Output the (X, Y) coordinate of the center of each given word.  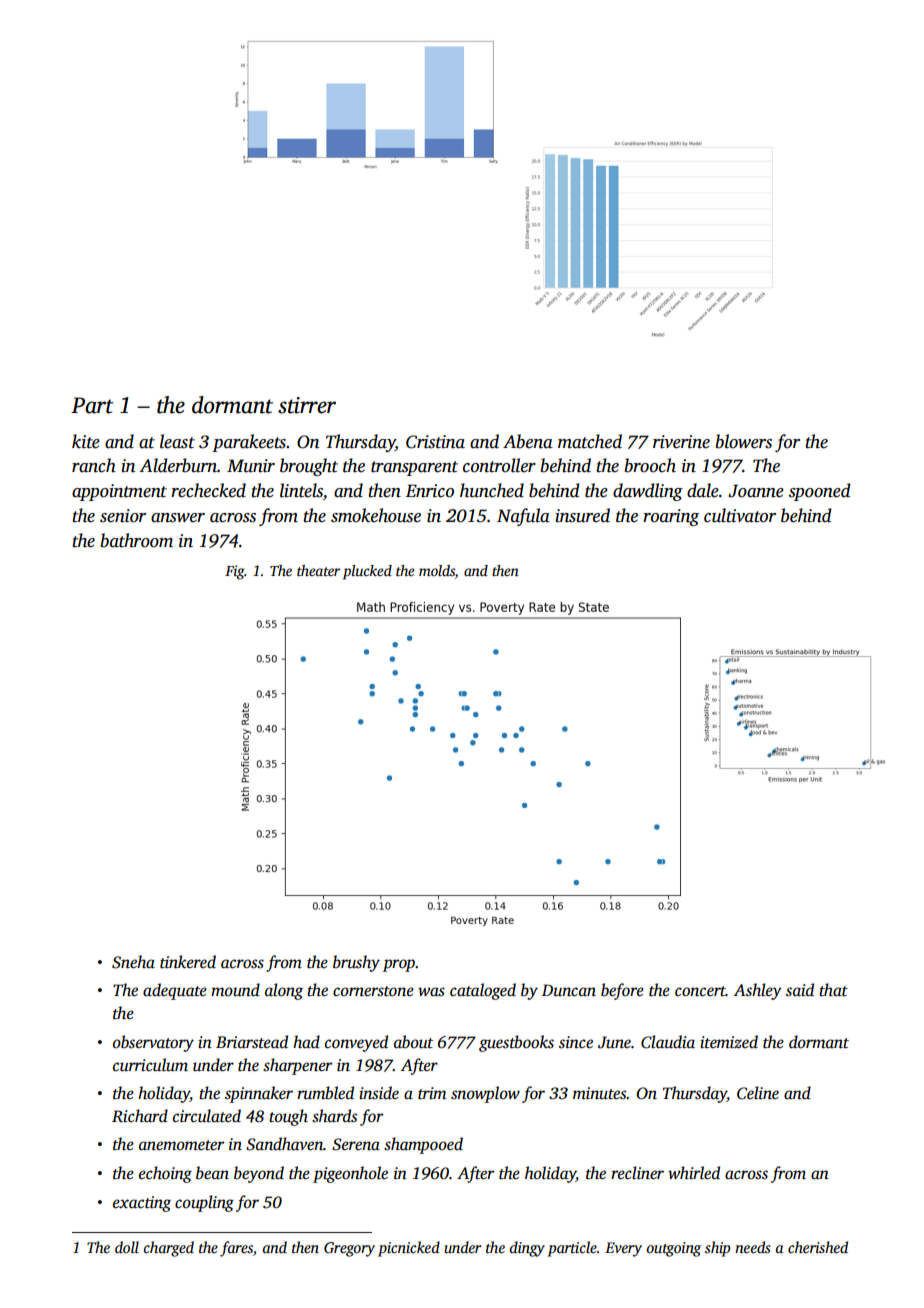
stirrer (307, 405)
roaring (671, 517)
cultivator (740, 515)
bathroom (137, 540)
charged (169, 1249)
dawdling (648, 492)
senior (123, 516)
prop (399, 965)
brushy (356, 963)
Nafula (523, 517)
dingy (527, 1249)
